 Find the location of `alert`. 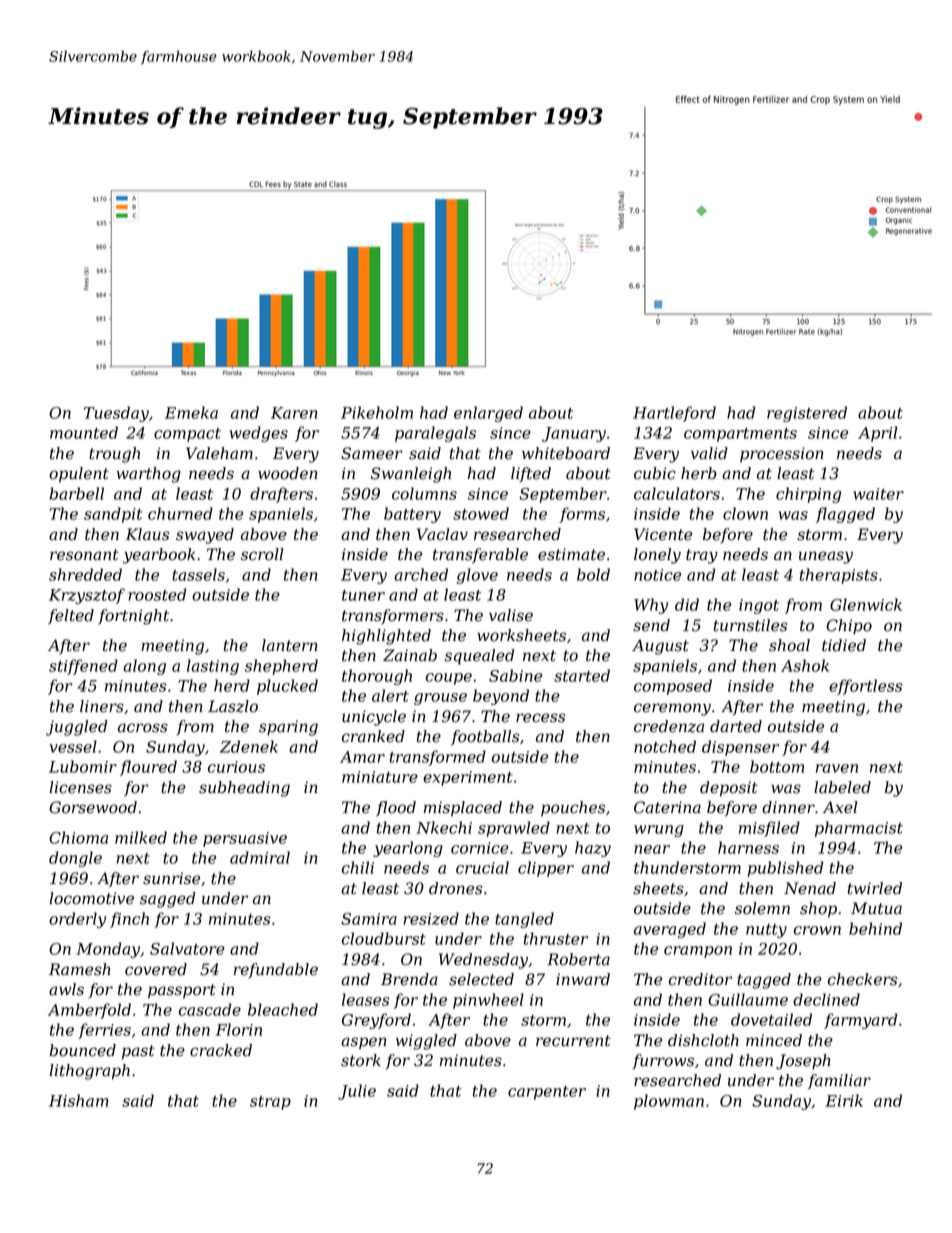

alert is located at coordinates (390, 695).
